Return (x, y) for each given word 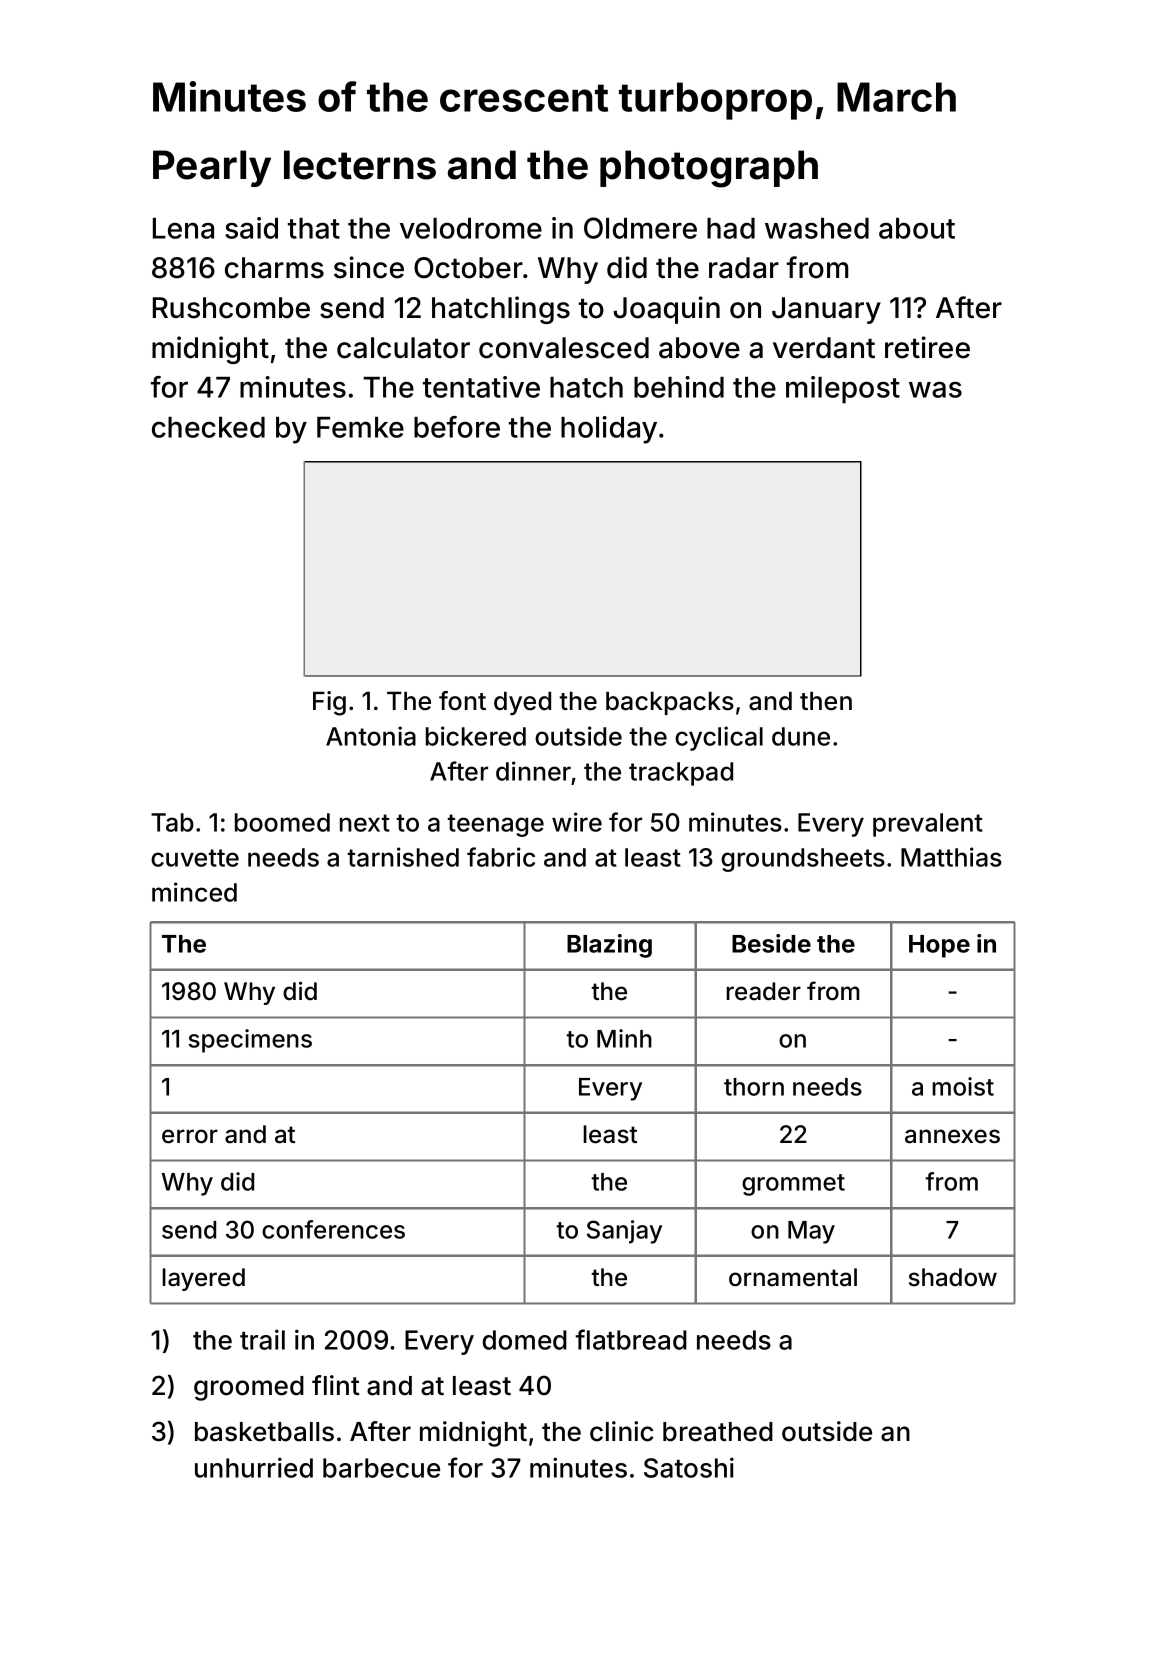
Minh (624, 1038)
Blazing (609, 946)
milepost (843, 390)
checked (208, 427)
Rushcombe (231, 308)
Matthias (951, 857)
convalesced (564, 348)
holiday (609, 430)
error (190, 1136)
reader (763, 991)
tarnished (403, 857)
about (917, 228)
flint (336, 1385)
